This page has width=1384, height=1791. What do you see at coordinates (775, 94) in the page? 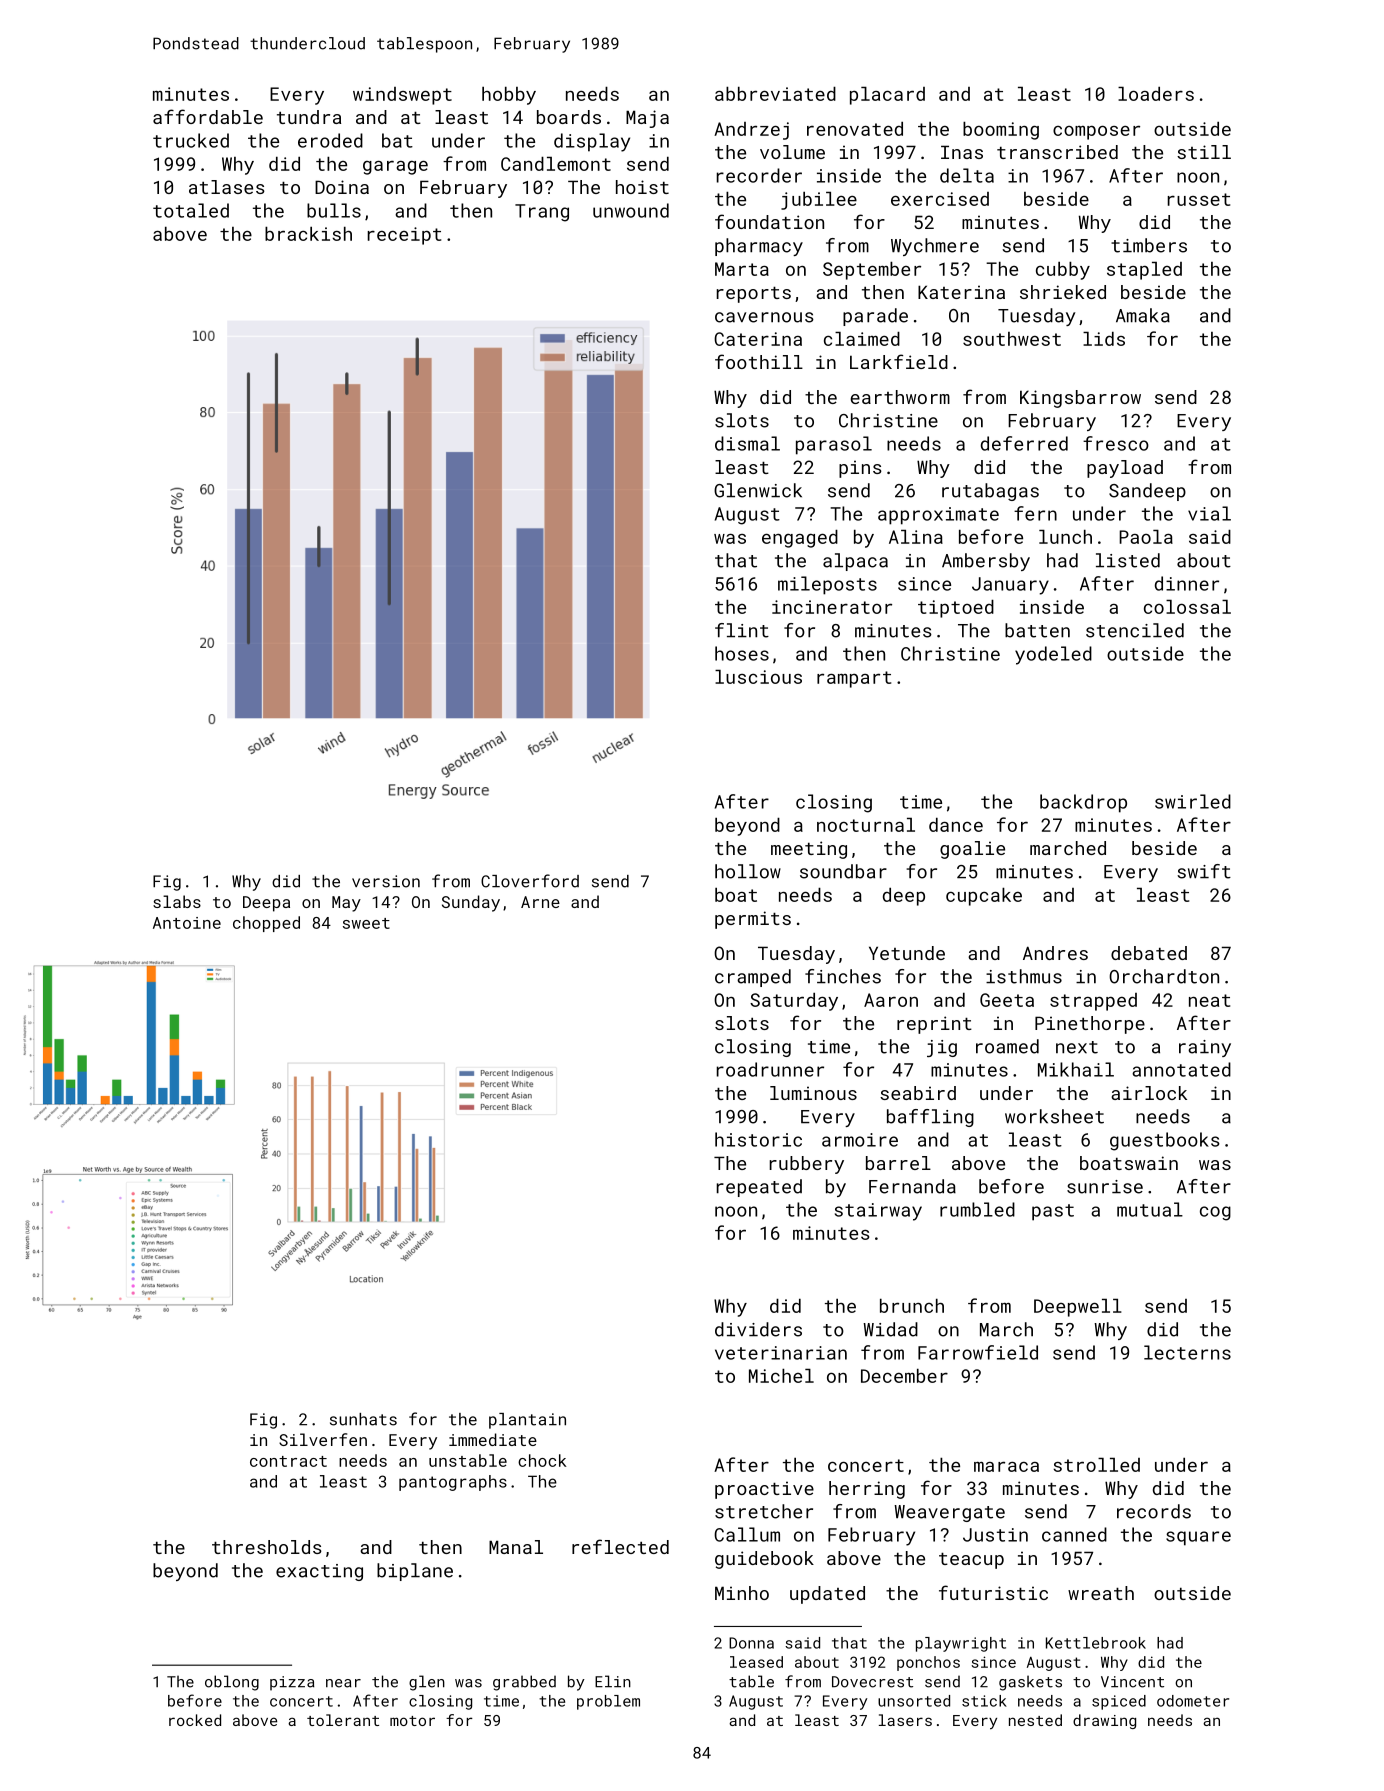
I see `abbreviated` at bounding box center [775, 94].
